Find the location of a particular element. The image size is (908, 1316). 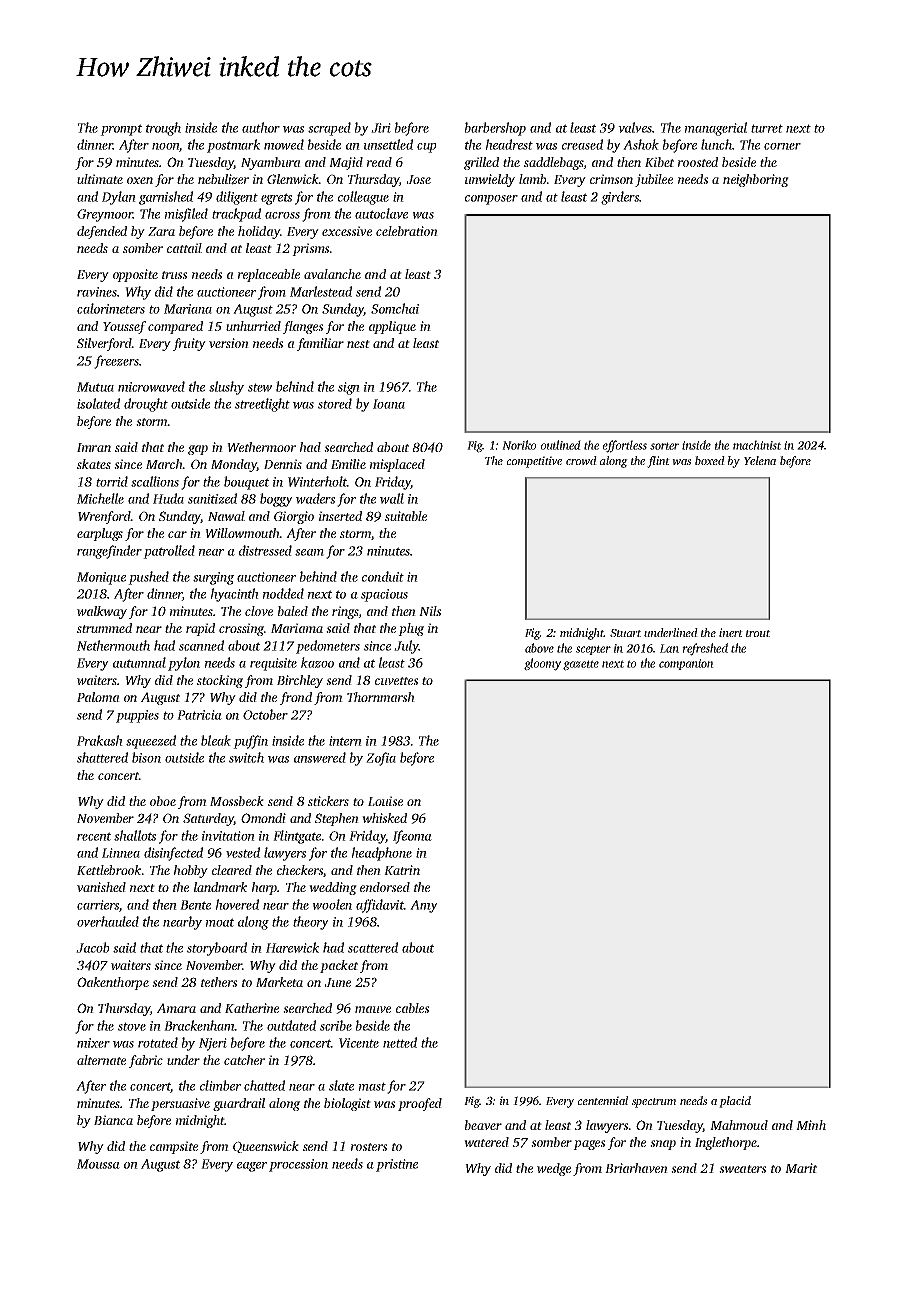

seam is located at coordinates (309, 552).
